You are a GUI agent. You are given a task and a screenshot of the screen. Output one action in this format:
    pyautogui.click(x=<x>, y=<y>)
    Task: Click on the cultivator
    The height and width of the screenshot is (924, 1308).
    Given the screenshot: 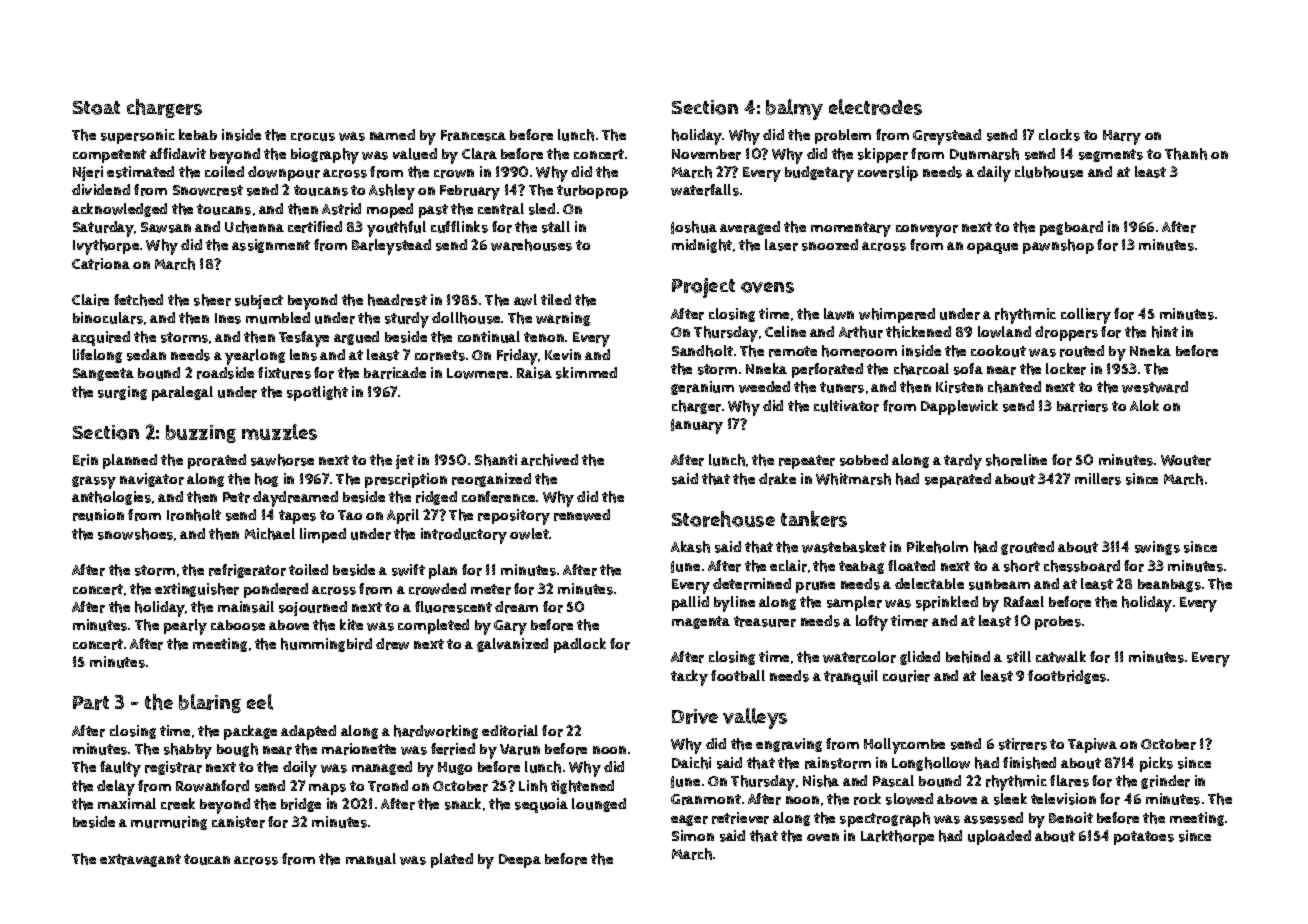 What is the action you would take?
    pyautogui.click(x=846, y=406)
